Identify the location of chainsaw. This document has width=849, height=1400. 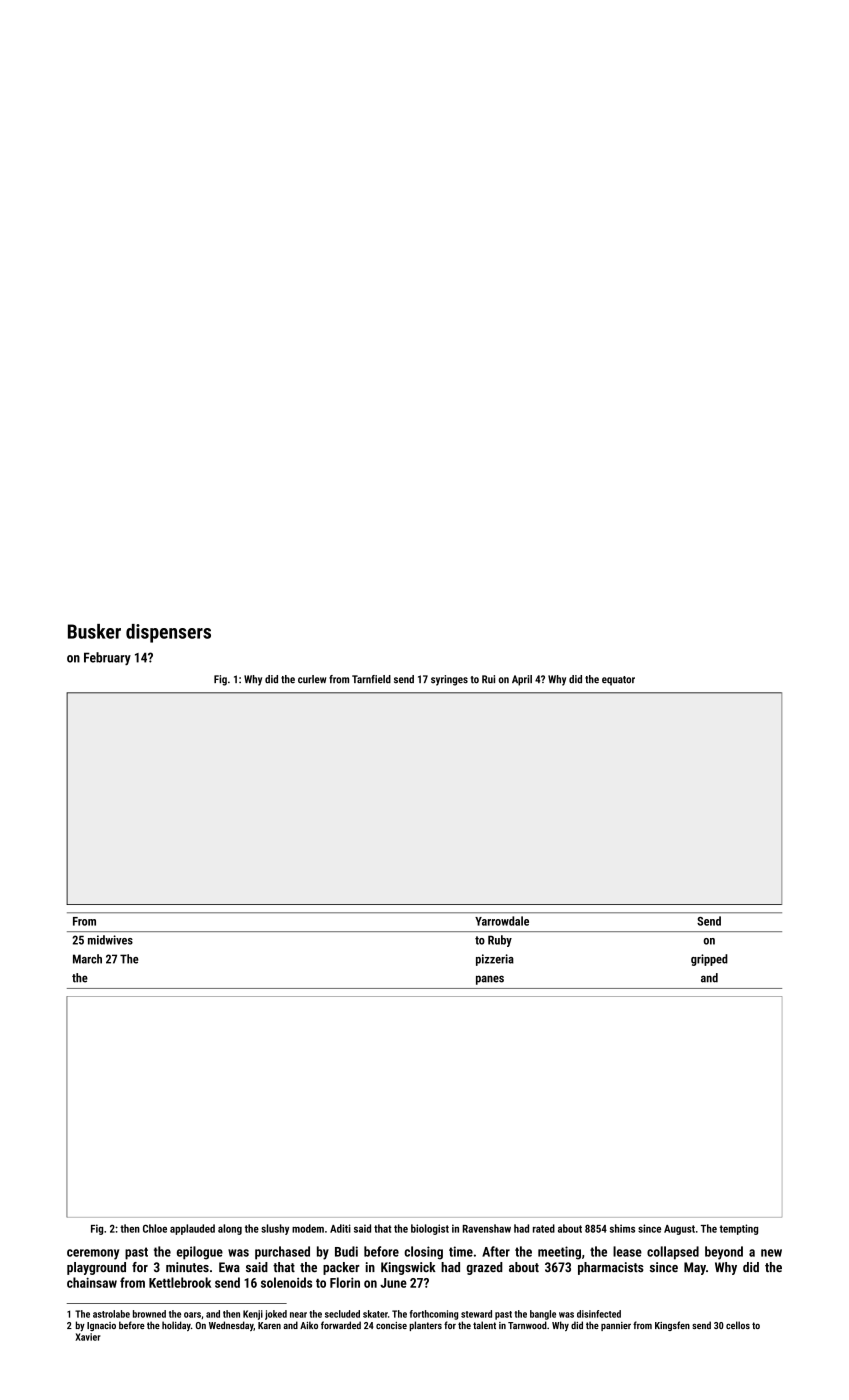
(92, 1282).
